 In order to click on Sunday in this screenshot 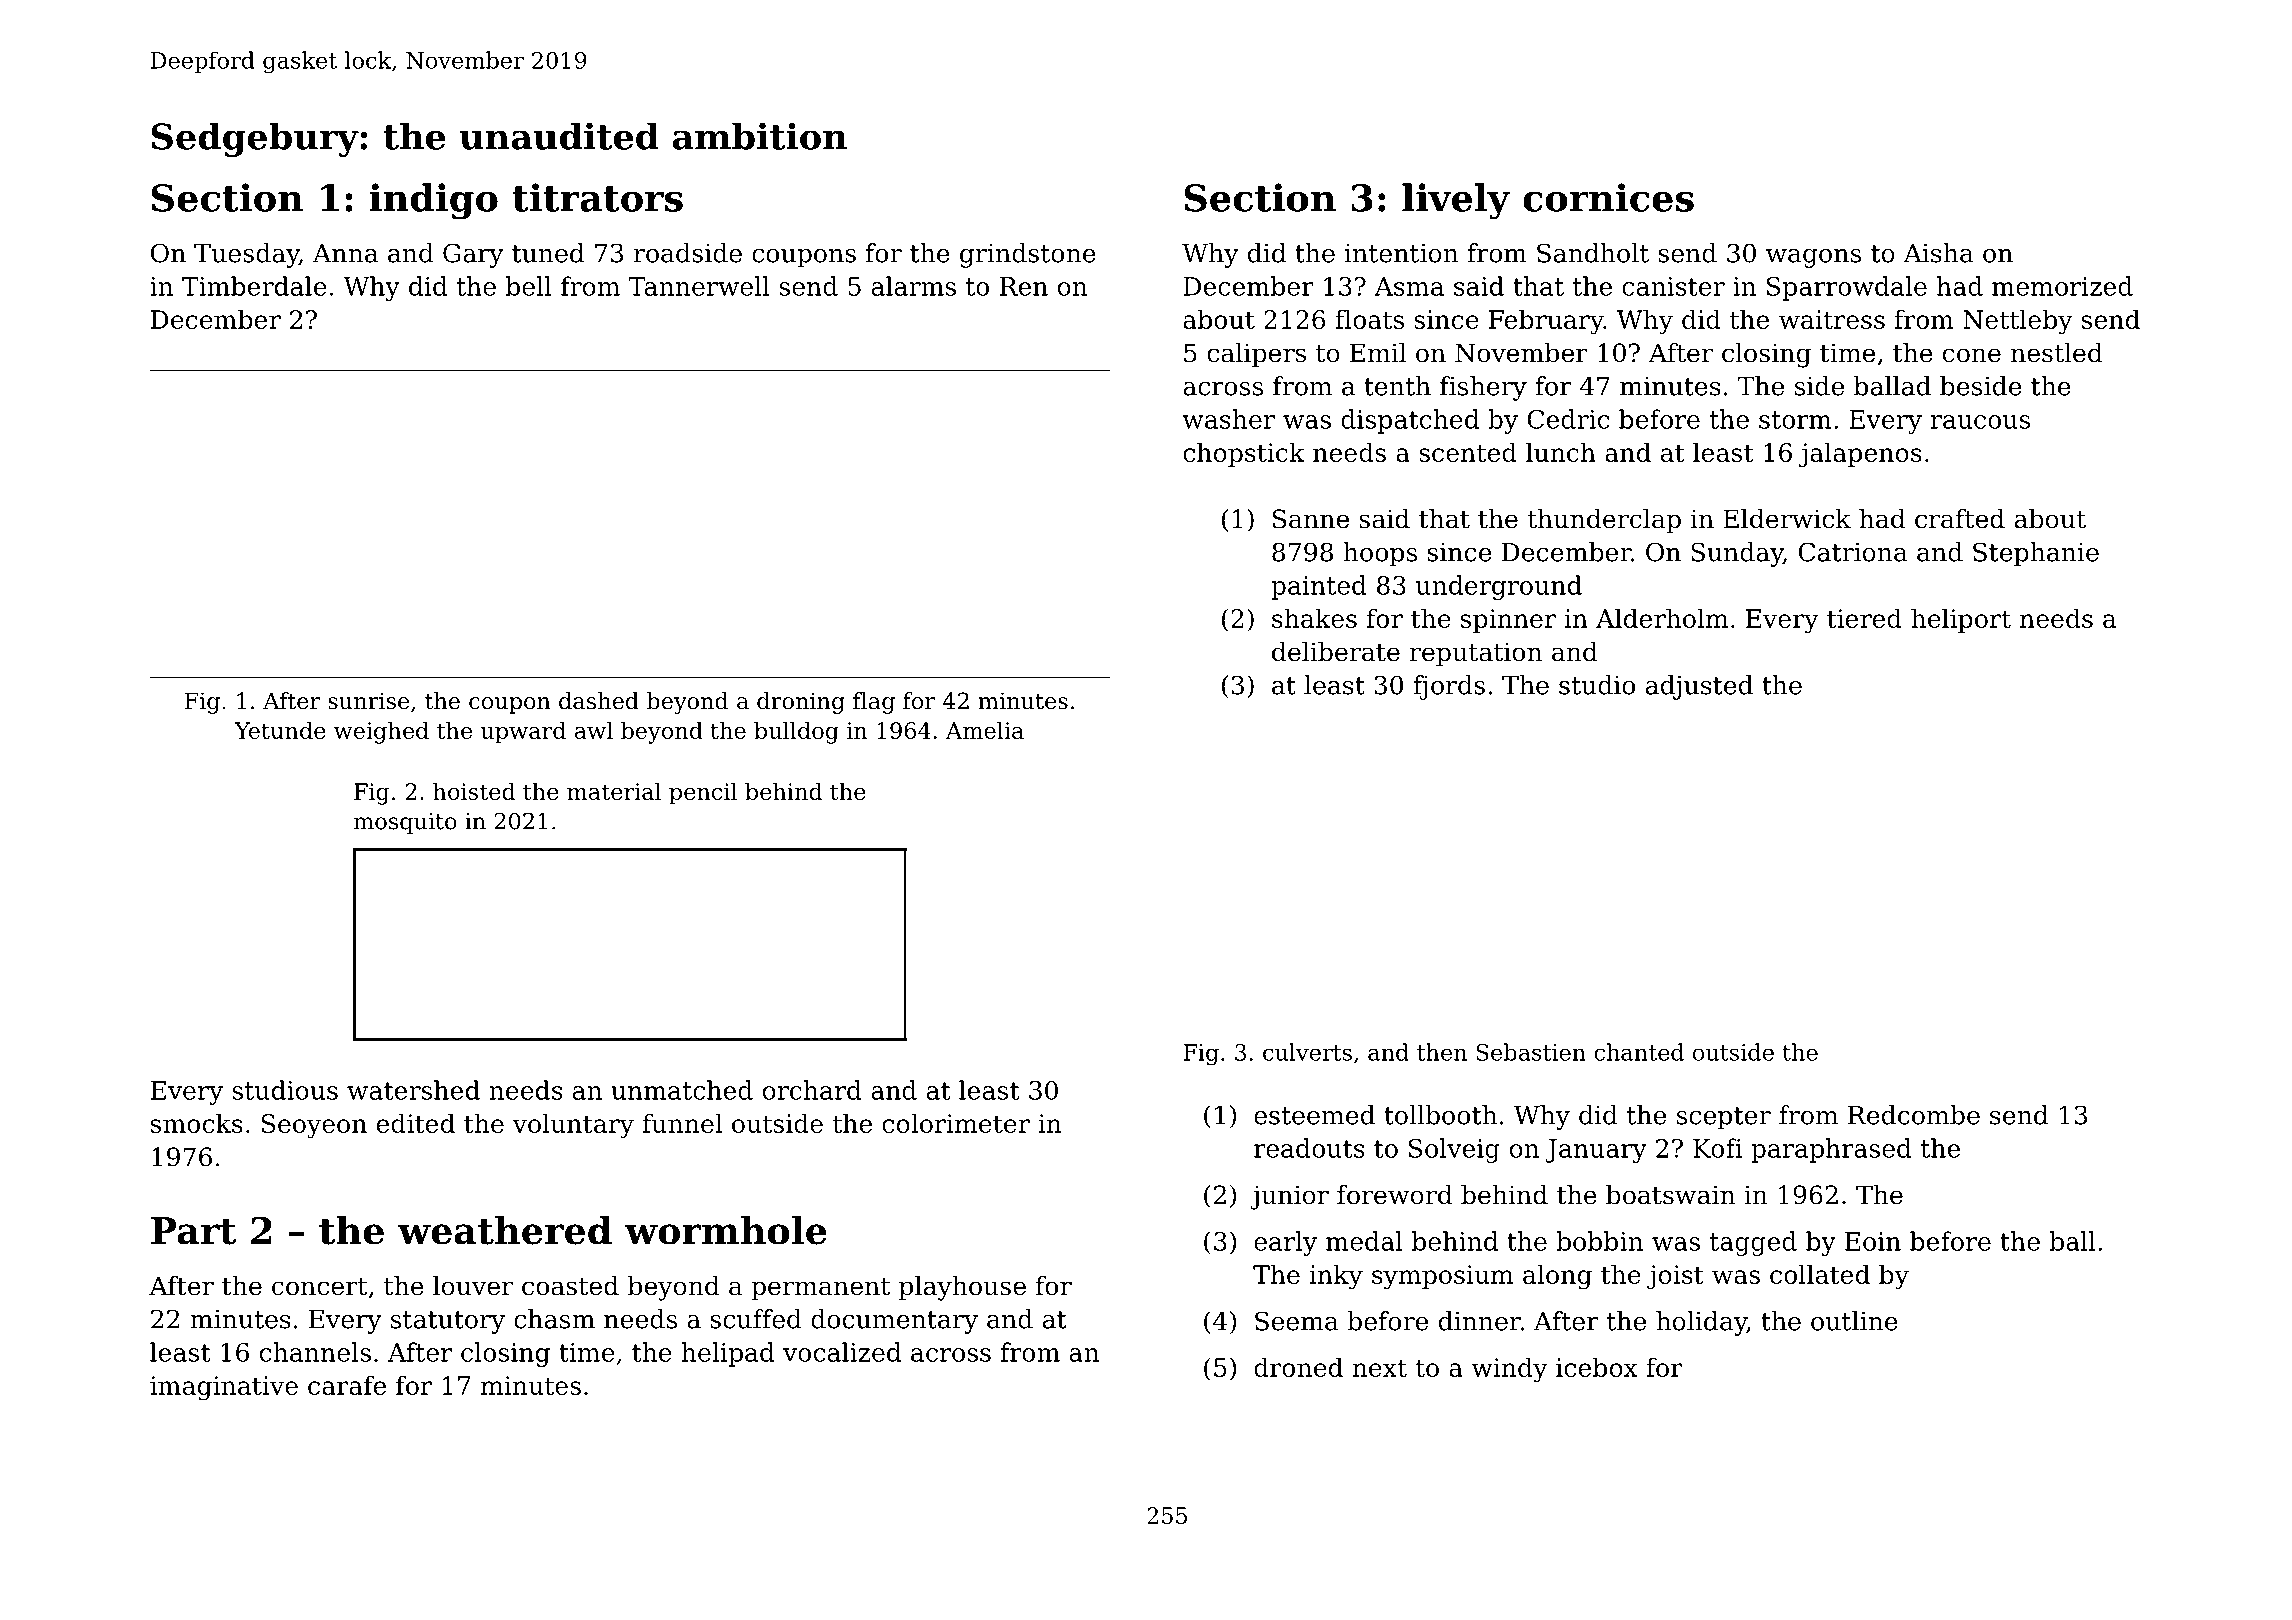, I will do `click(1737, 554)`.
